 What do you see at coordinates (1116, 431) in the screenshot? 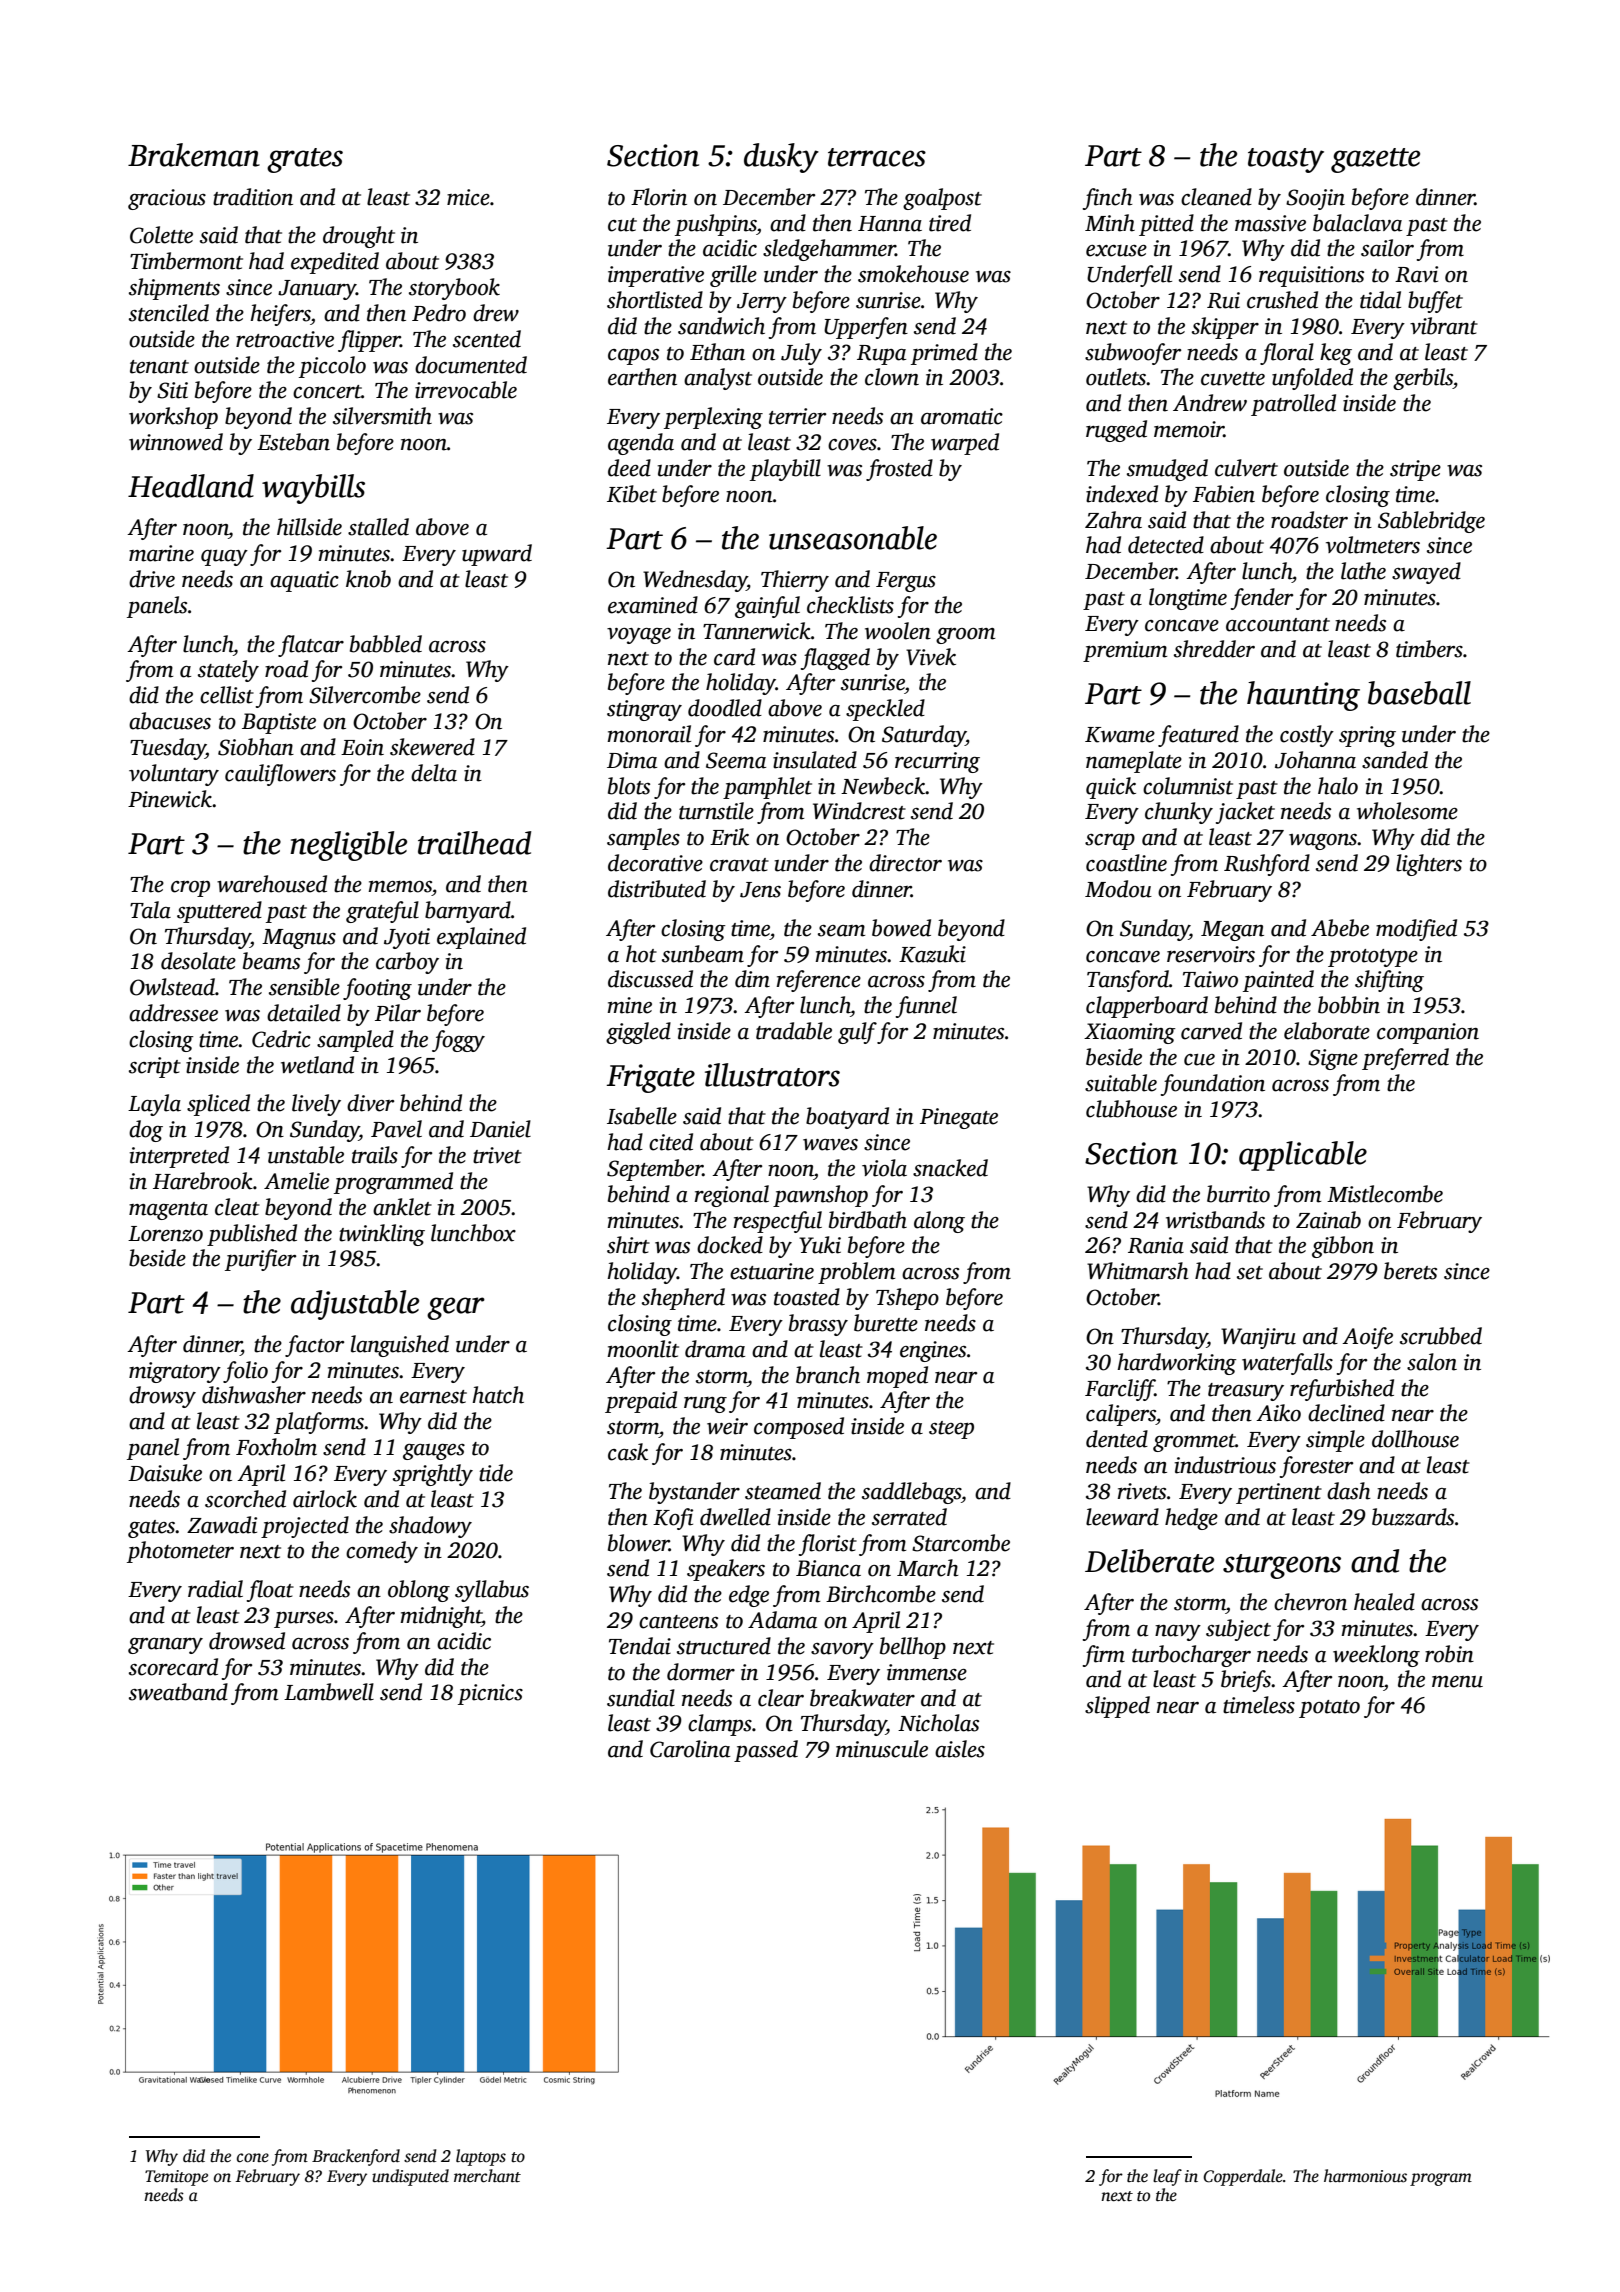
I see `rugged` at bounding box center [1116, 431].
